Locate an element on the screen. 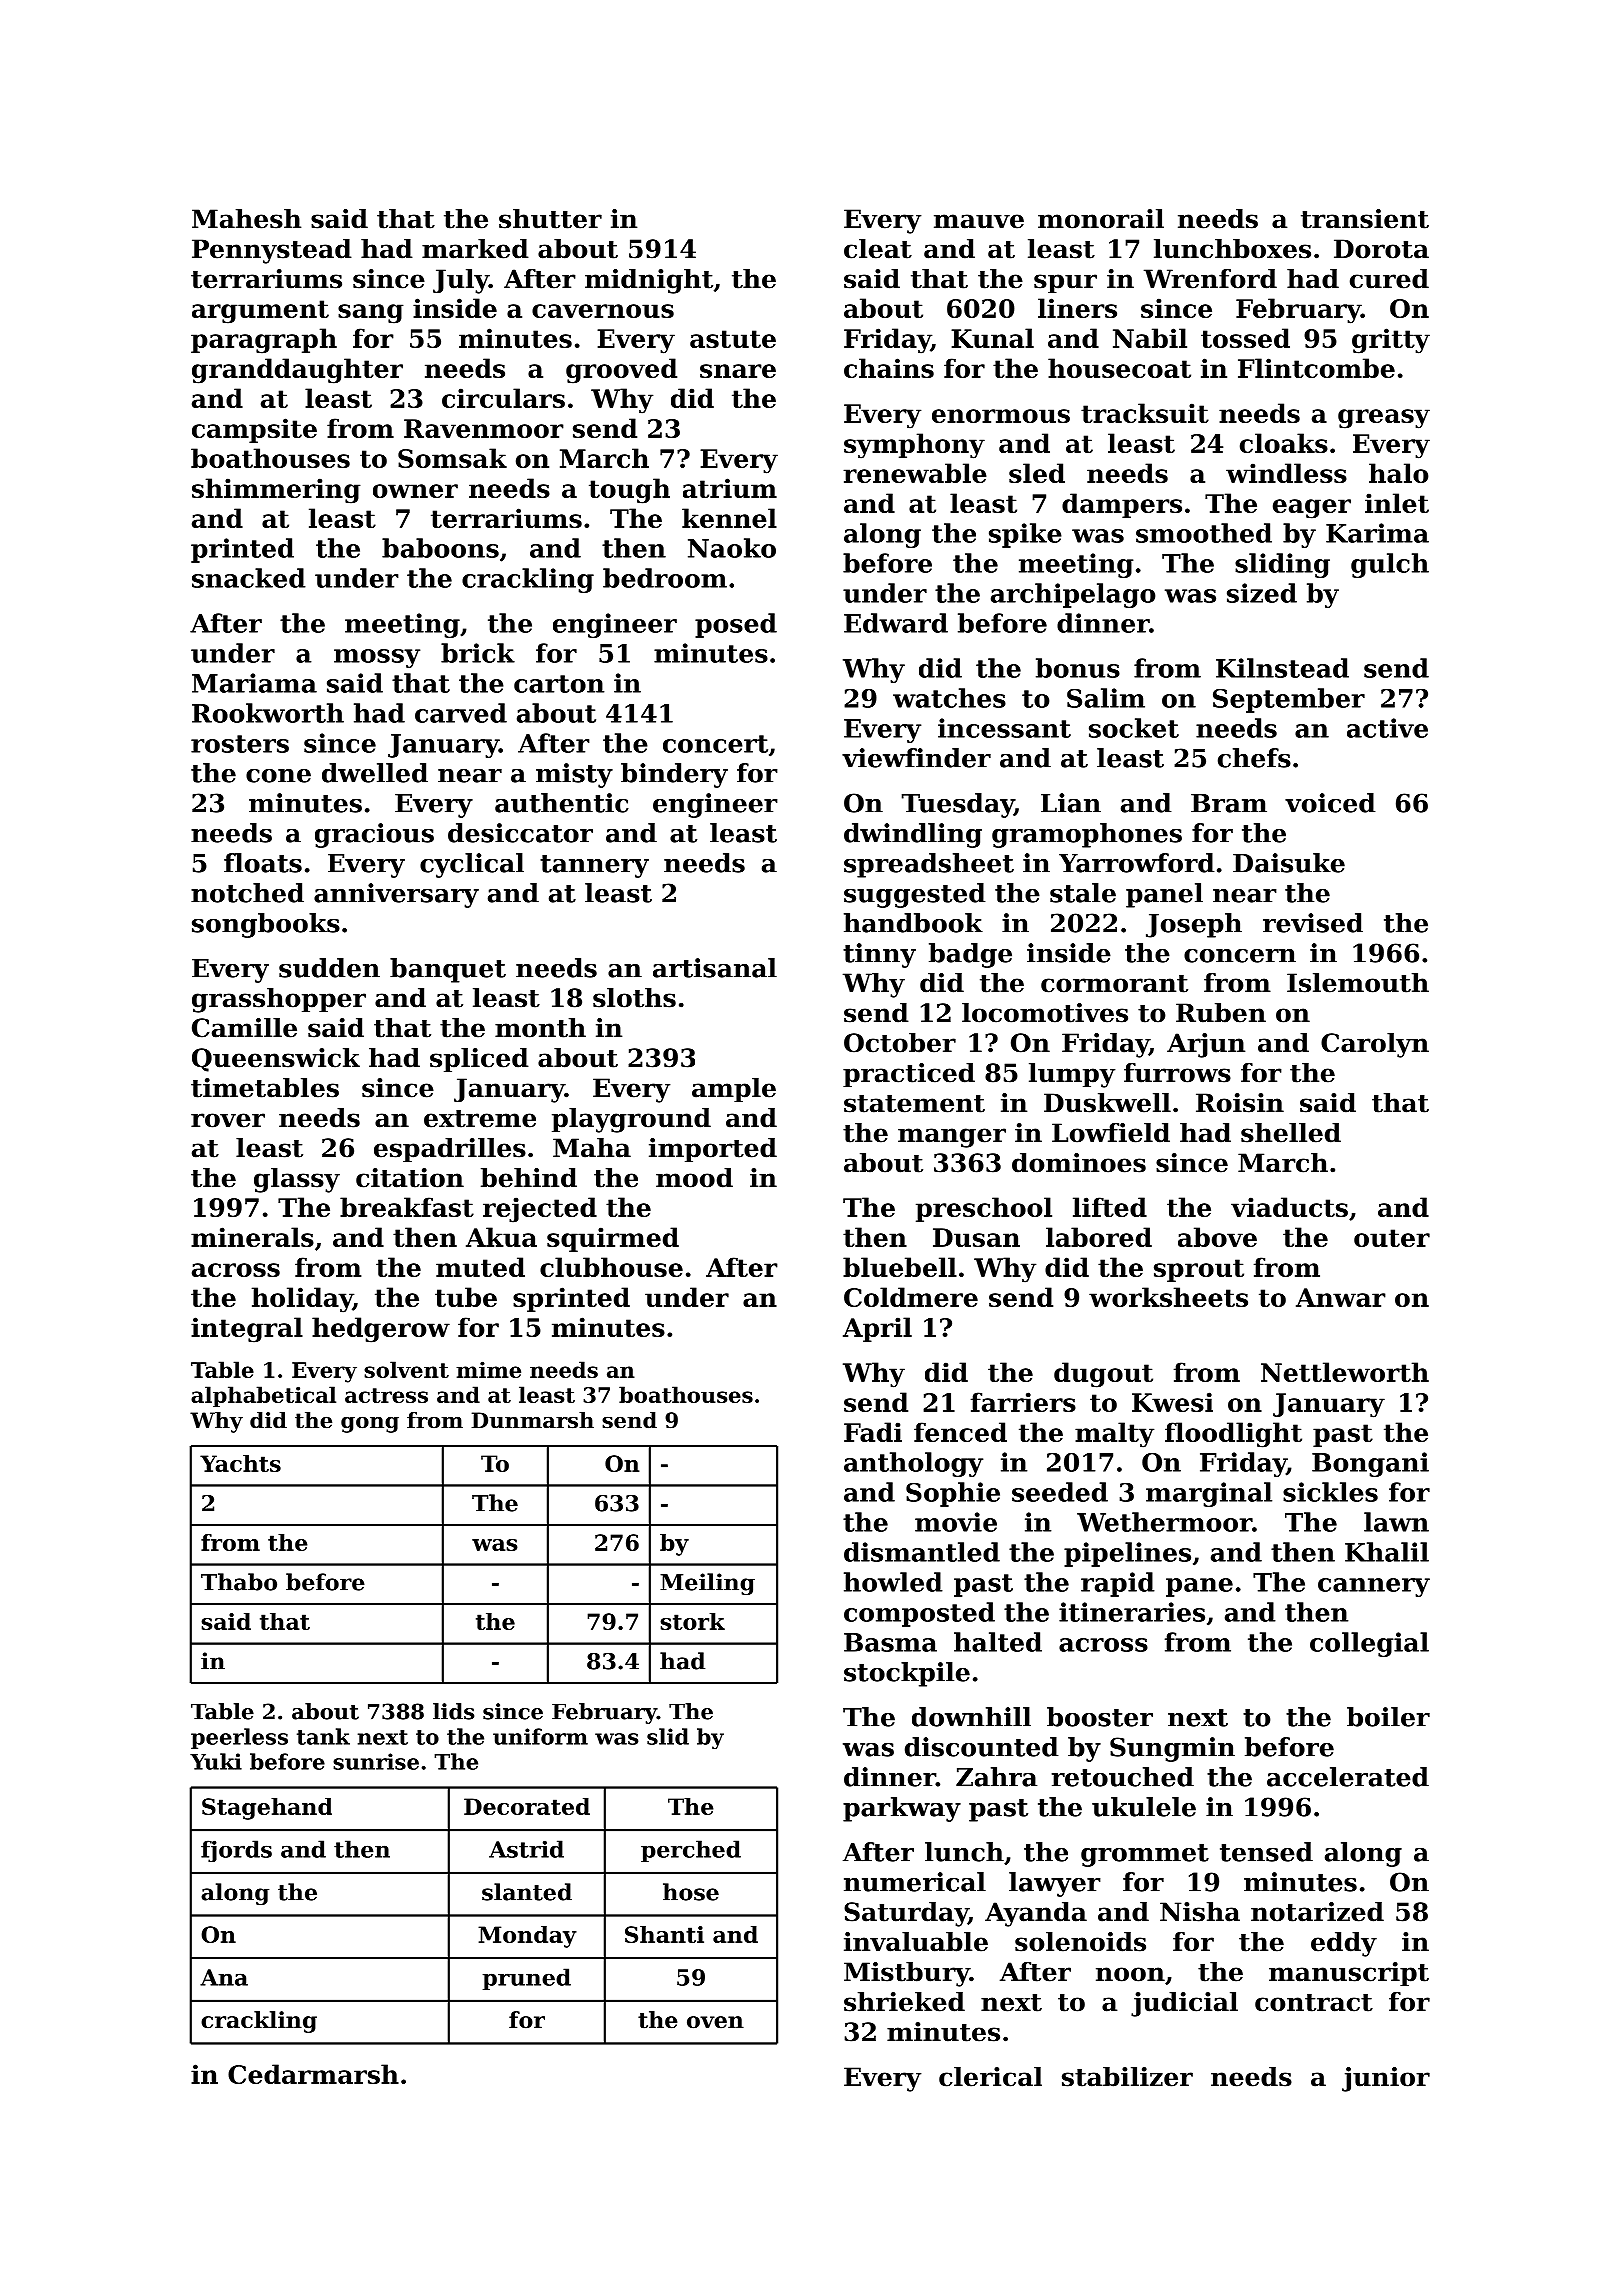 The width and height of the screenshot is (1620, 2292). practiced is located at coordinates (909, 1075).
